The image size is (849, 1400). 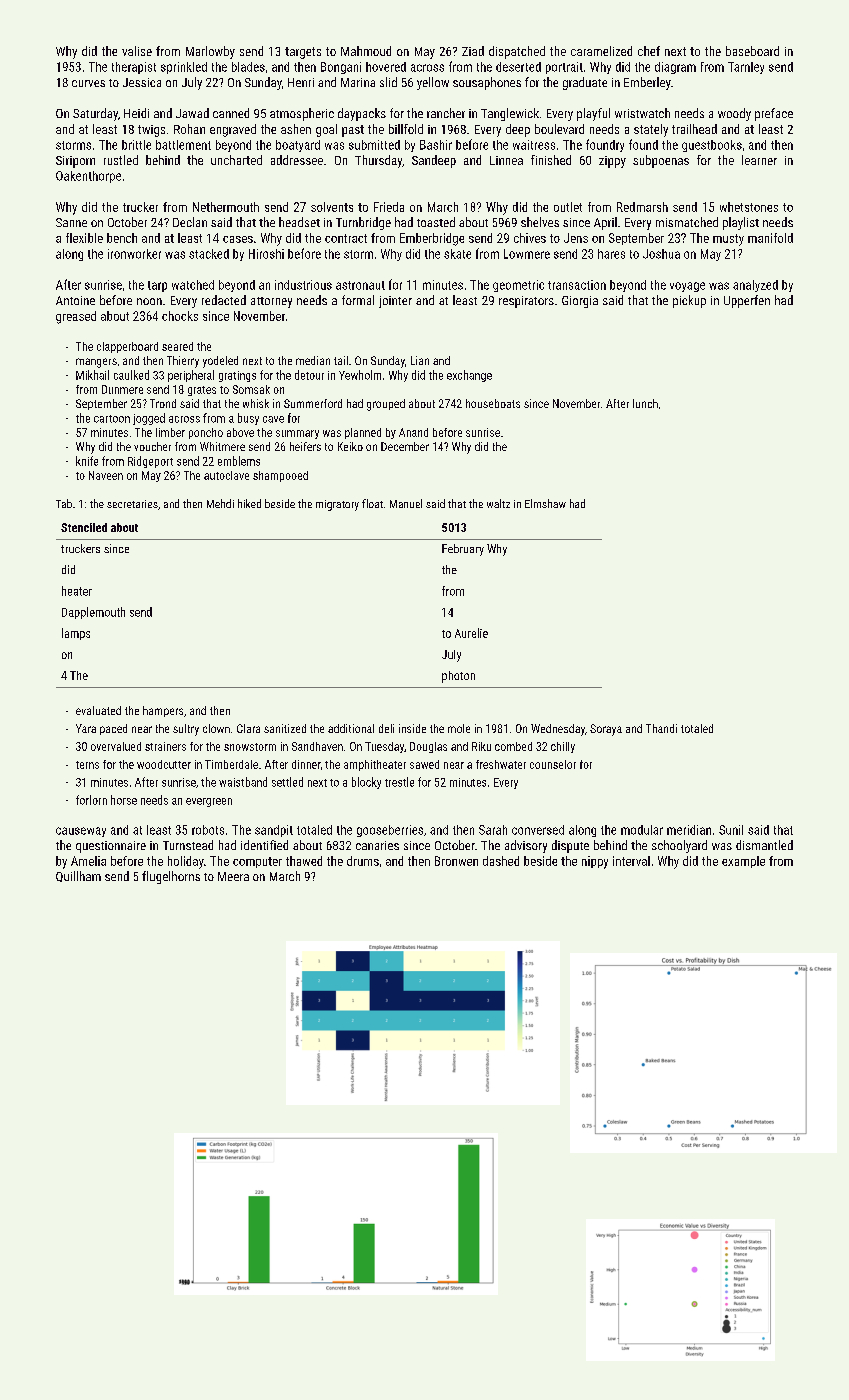 What do you see at coordinates (363, 861) in the screenshot?
I see `drums` at bounding box center [363, 861].
